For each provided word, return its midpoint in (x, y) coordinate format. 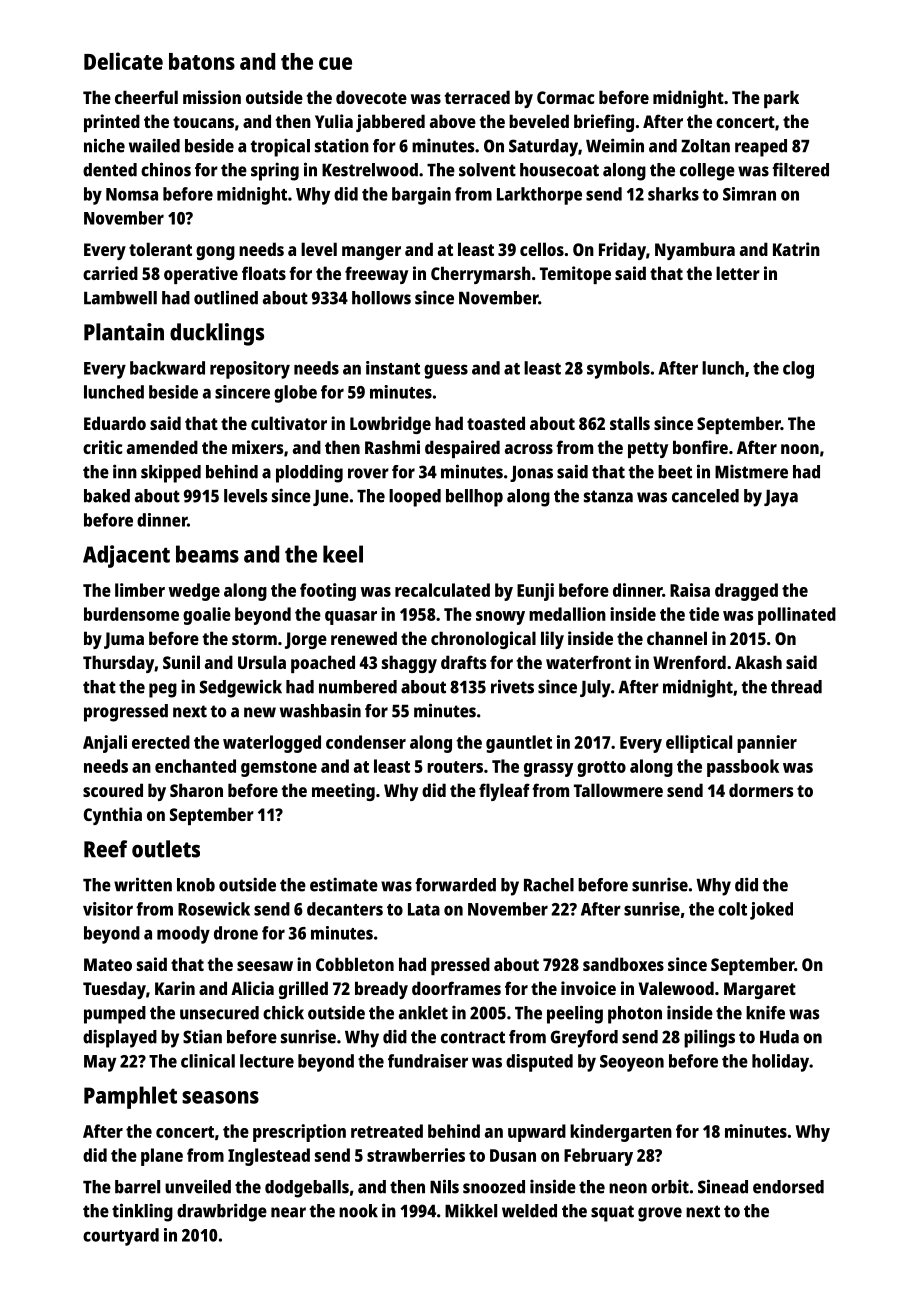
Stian (202, 1037)
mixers (257, 447)
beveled (539, 121)
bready (381, 990)
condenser (366, 742)
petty (648, 450)
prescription (299, 1133)
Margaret (760, 990)
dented (110, 170)
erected (161, 742)
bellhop (474, 498)
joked (771, 911)
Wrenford (689, 662)
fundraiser (428, 1061)
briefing (604, 123)
